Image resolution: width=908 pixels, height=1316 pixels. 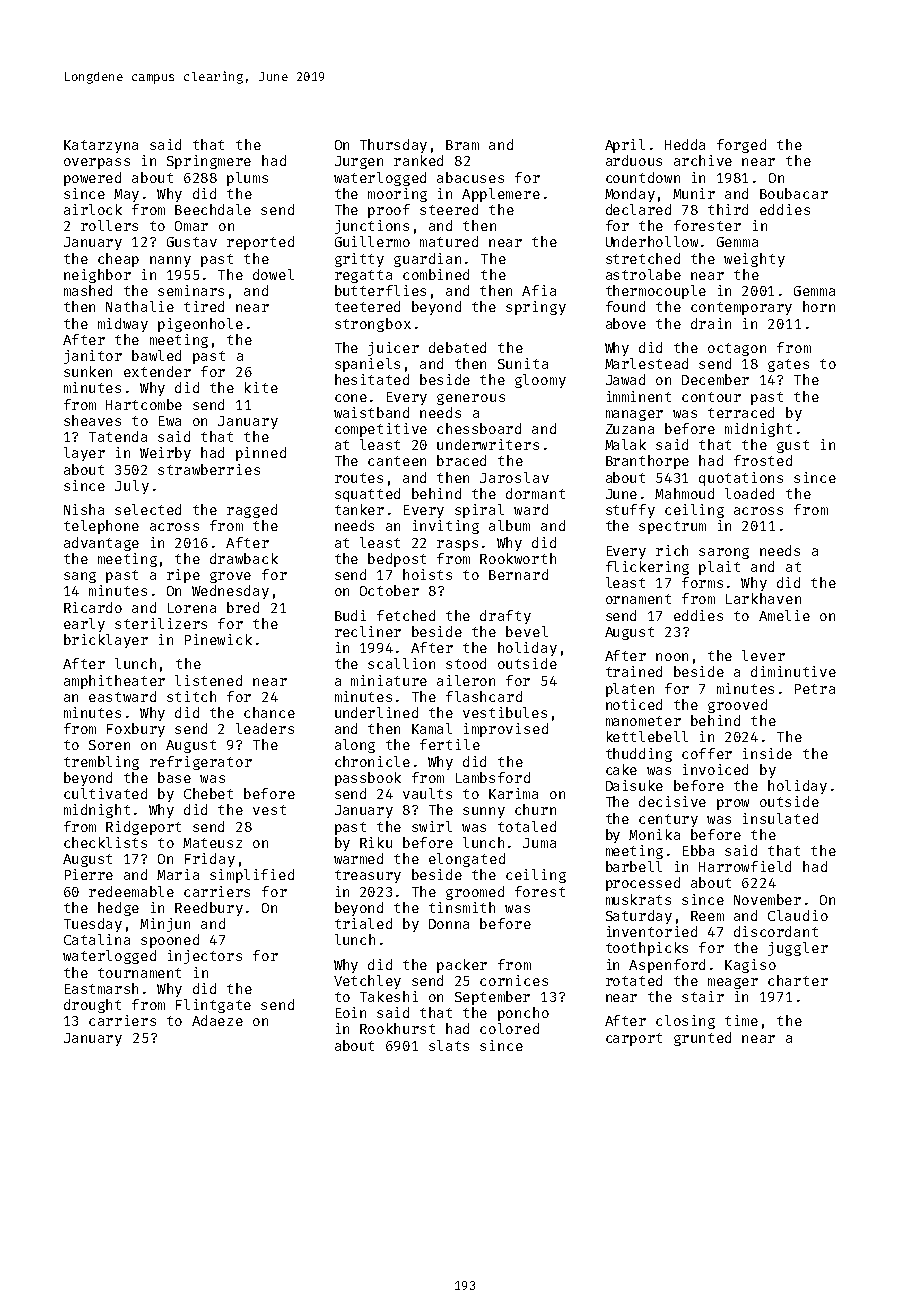 What do you see at coordinates (80, 577) in the image?
I see `sang` at bounding box center [80, 577].
